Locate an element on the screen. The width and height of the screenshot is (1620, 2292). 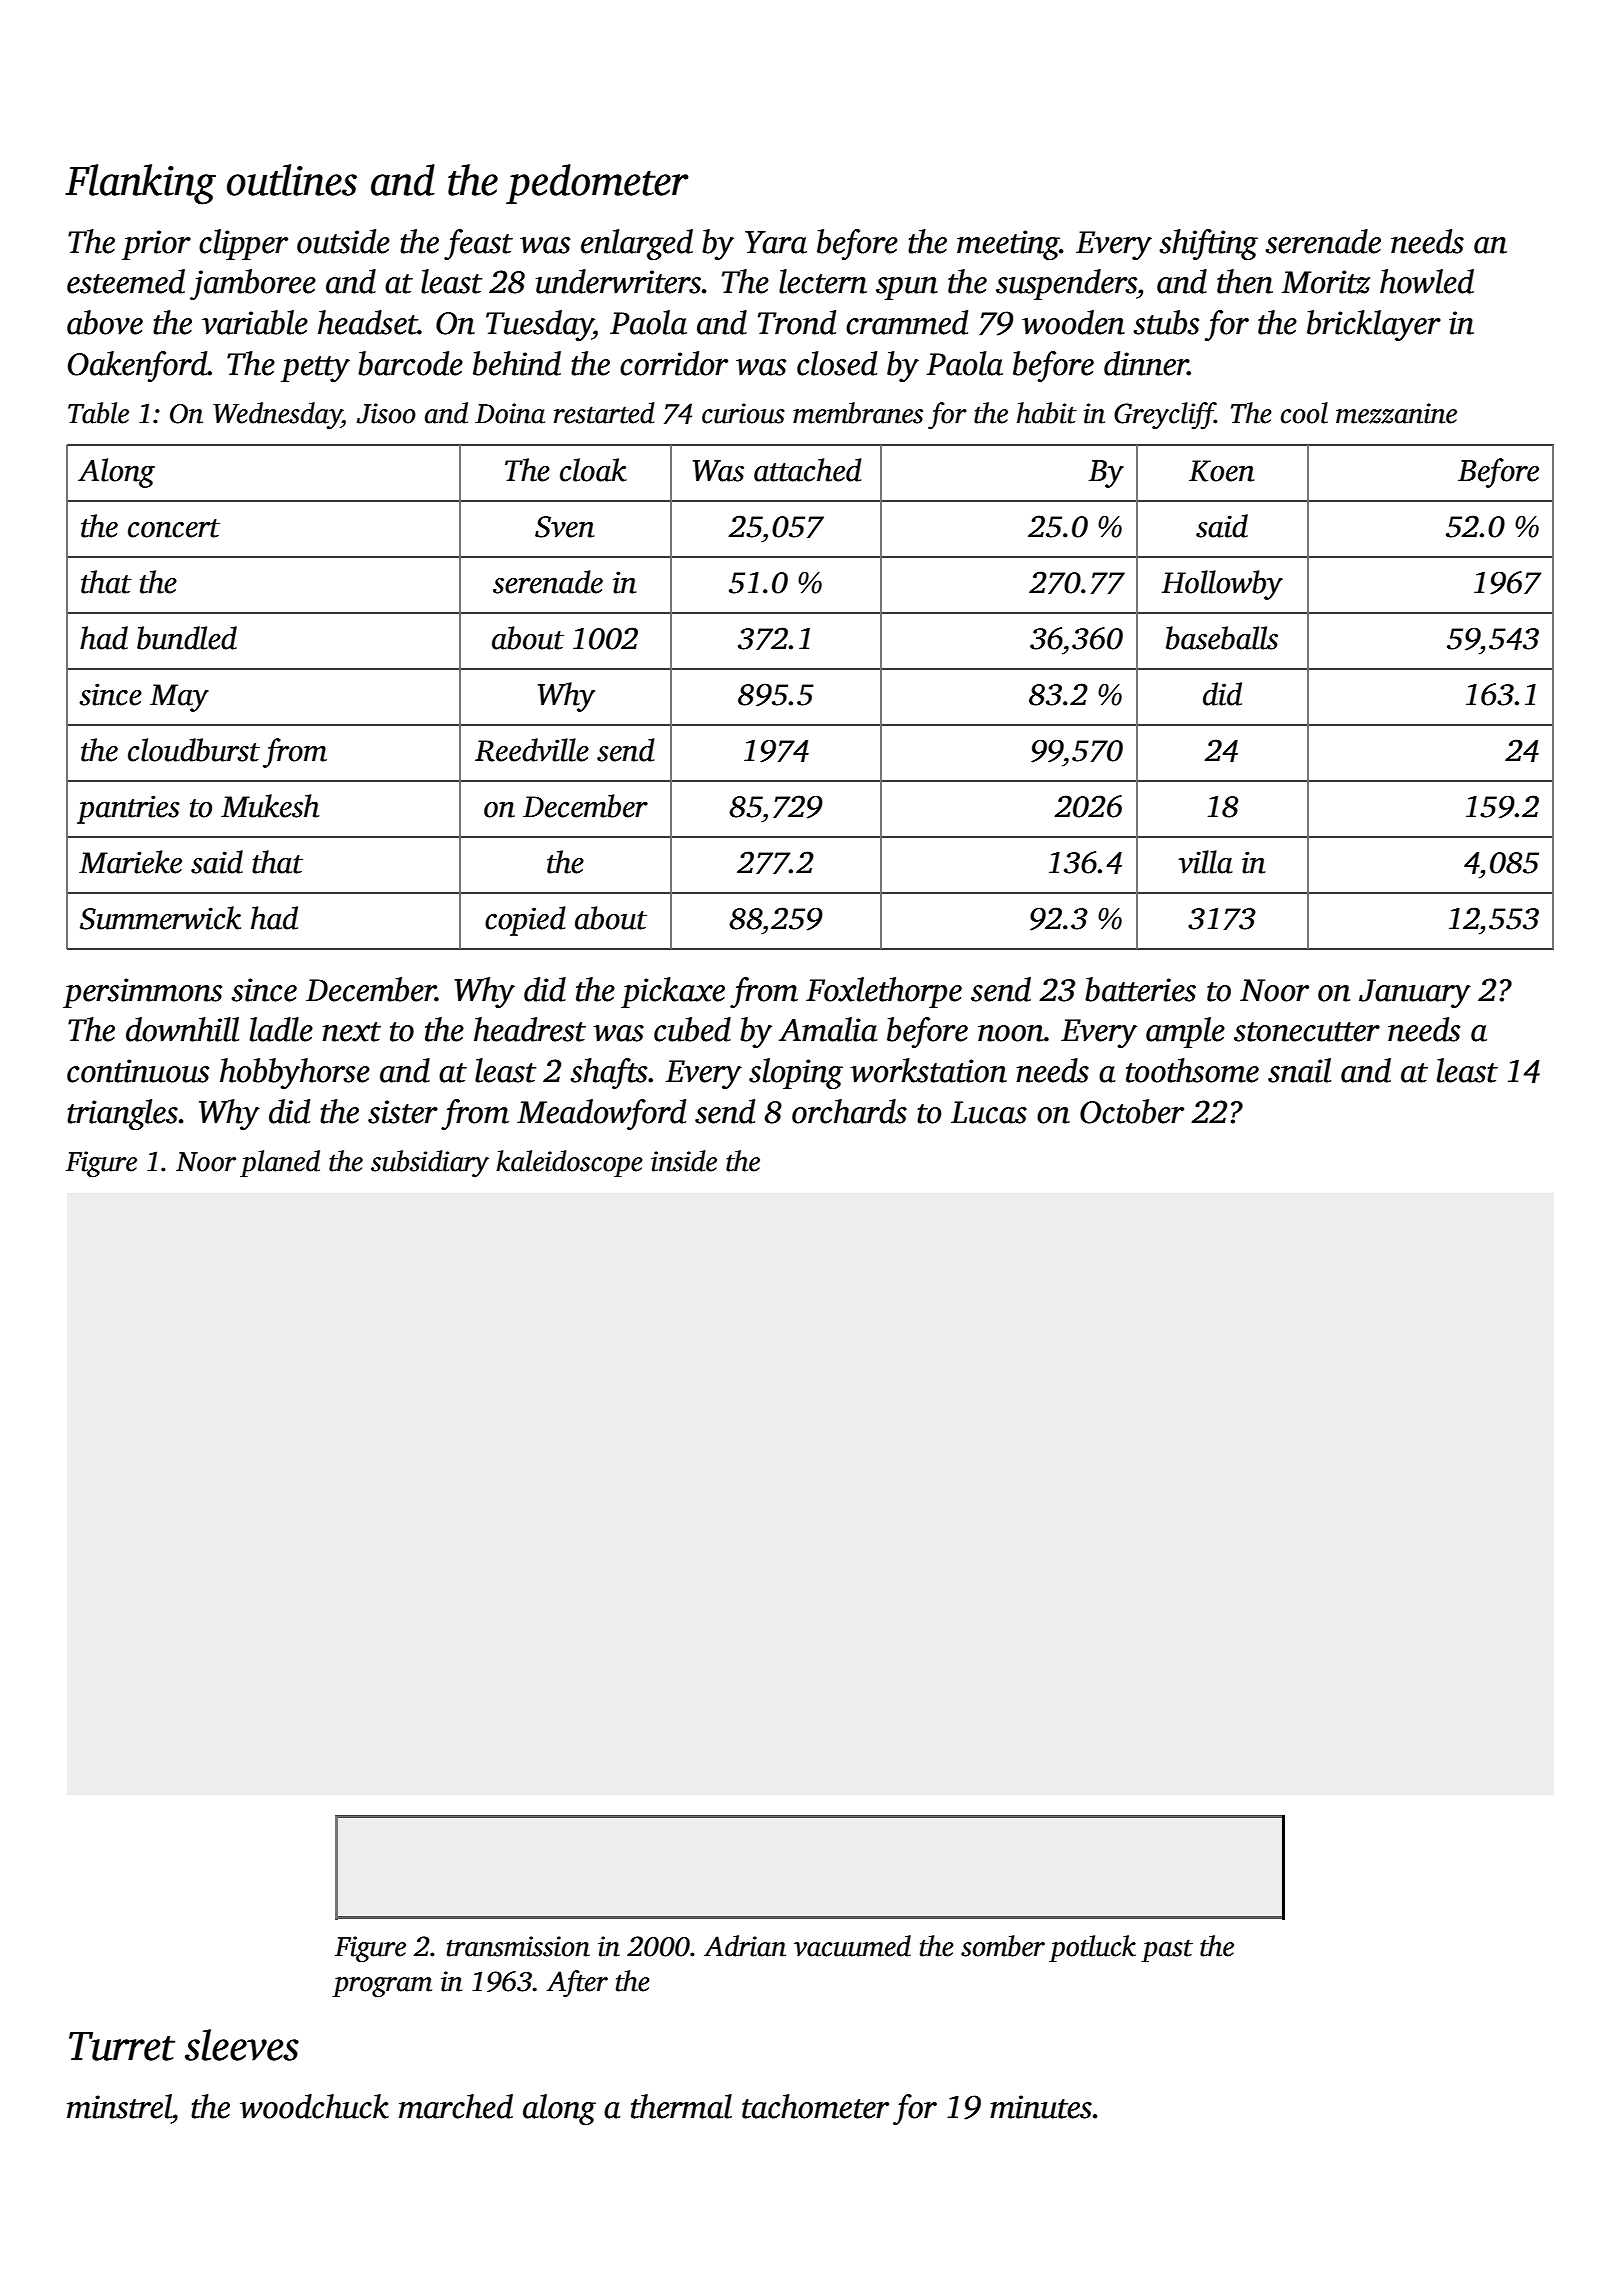
minstrel is located at coordinates (119, 2106).
